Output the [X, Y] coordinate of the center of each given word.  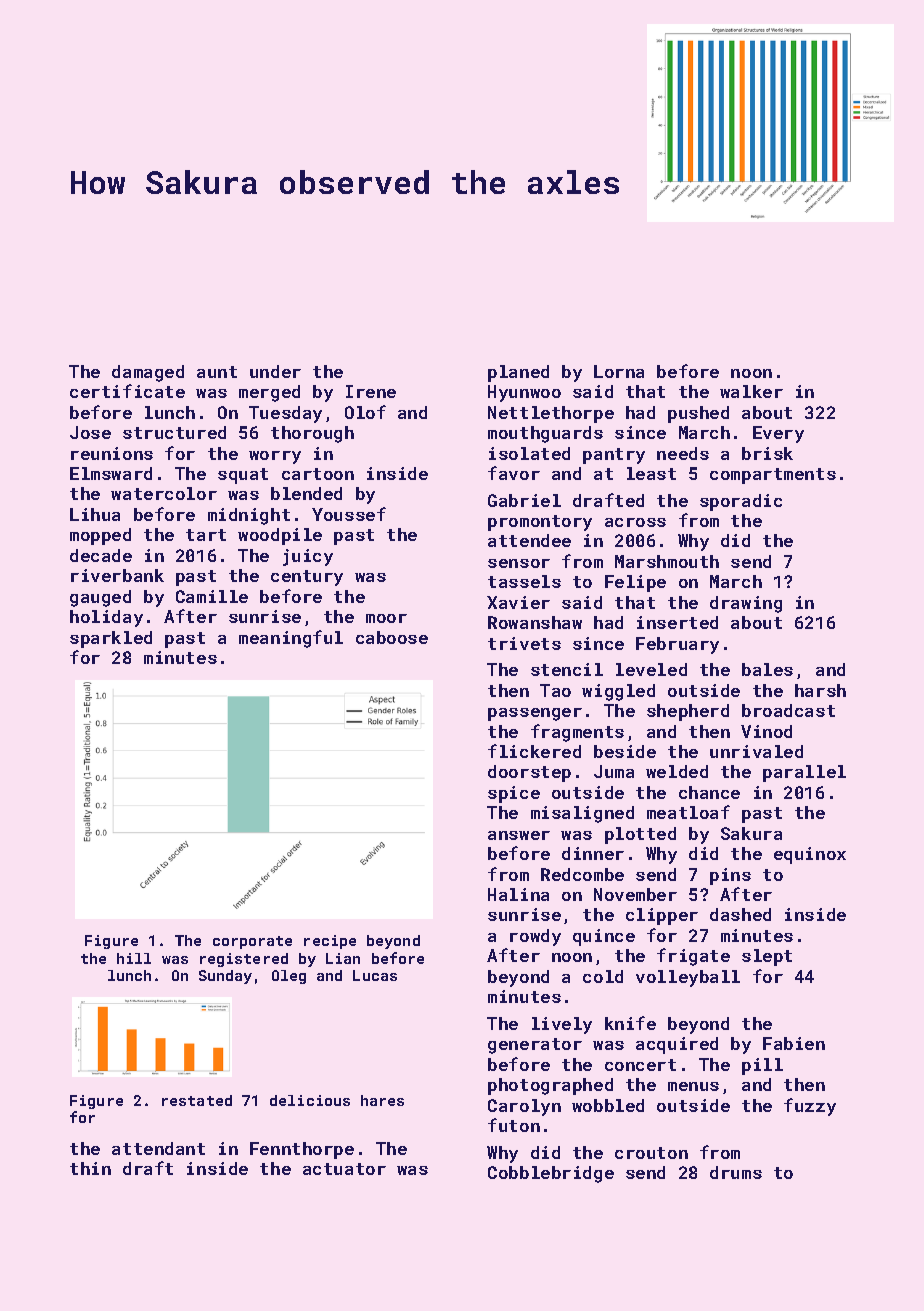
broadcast [788, 710]
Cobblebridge [551, 1174]
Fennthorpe [302, 1150]
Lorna [619, 371]
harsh [820, 690]
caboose [392, 637]
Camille [212, 596]
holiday [106, 618]
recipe [330, 942]
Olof [365, 412]
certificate [127, 391]
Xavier [518, 602]
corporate [252, 942]
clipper [662, 916]
